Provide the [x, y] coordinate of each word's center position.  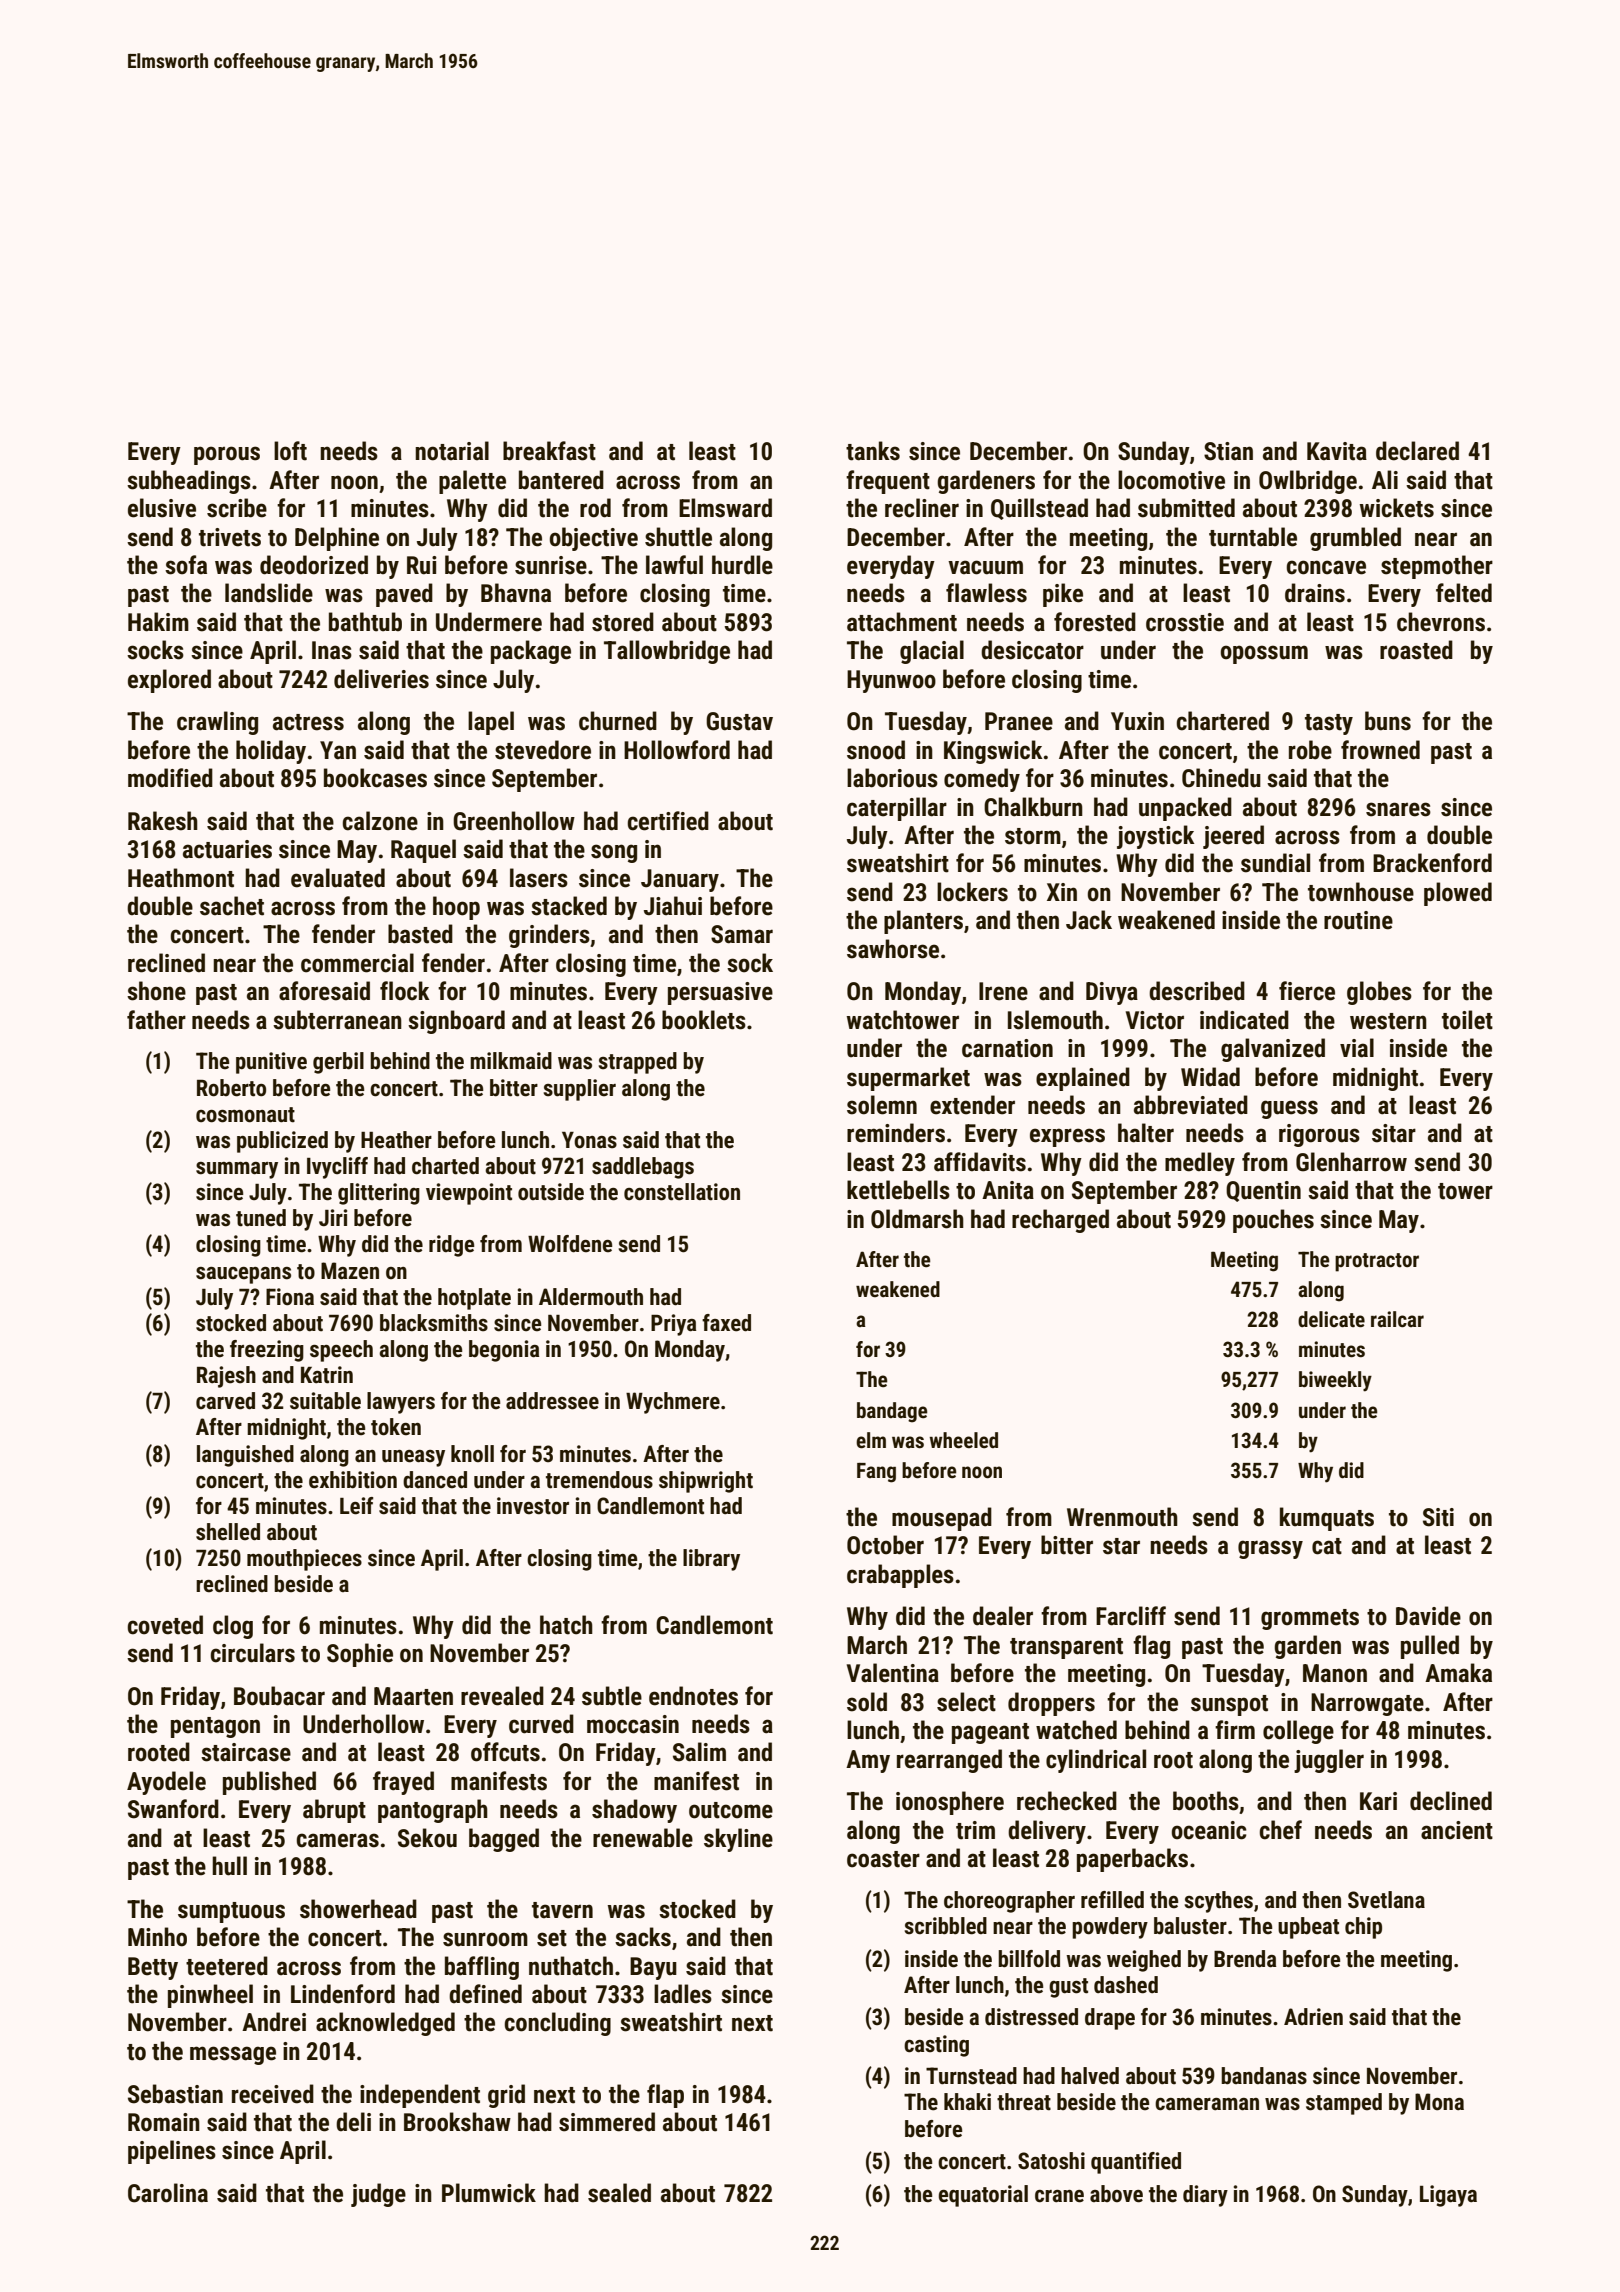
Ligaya [1448, 2196]
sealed [619, 2193]
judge [378, 2195]
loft [290, 451]
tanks [873, 451]
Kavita [1337, 451]
